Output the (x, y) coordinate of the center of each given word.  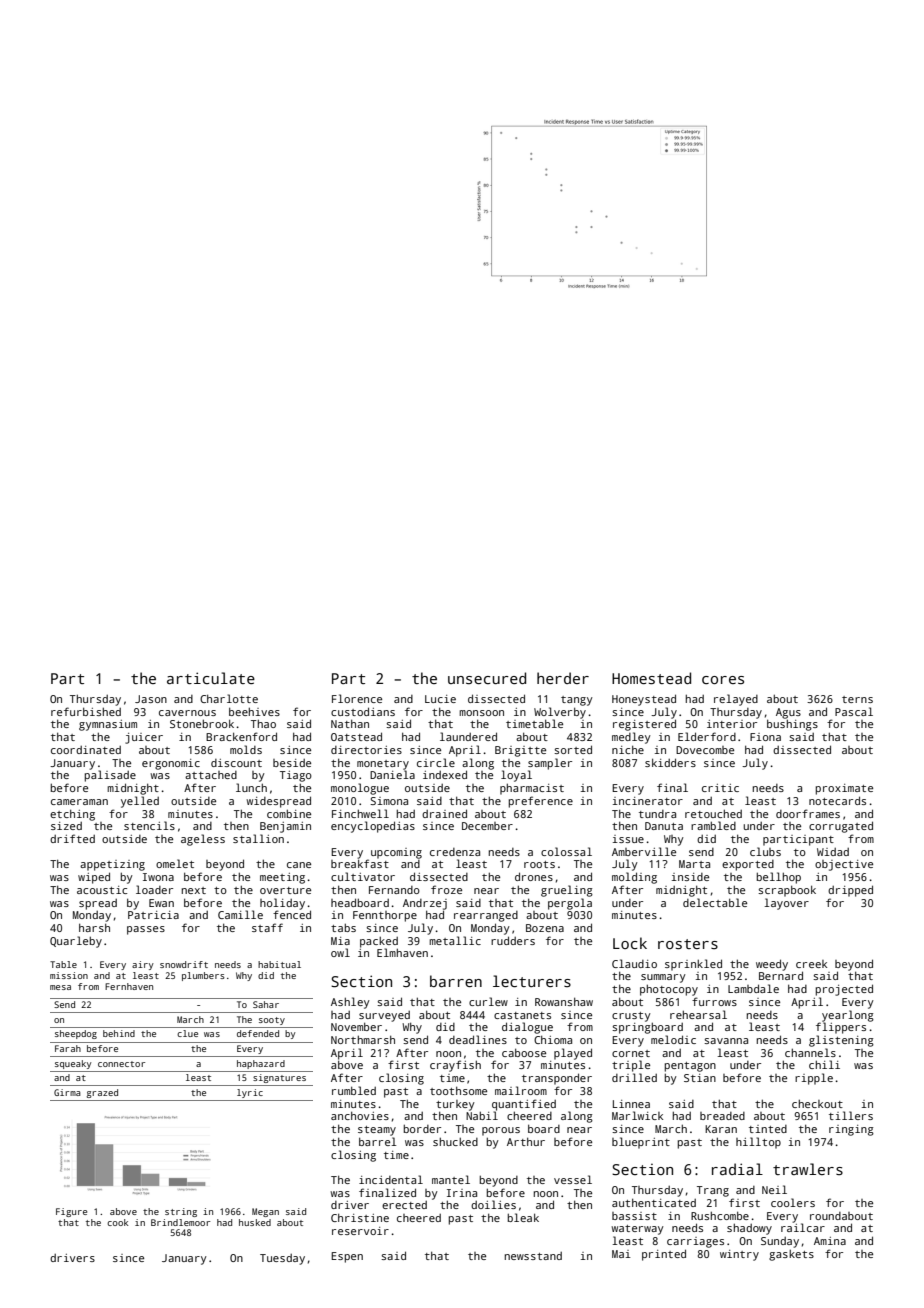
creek (811, 964)
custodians (363, 711)
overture (285, 890)
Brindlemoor (181, 1222)
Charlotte (229, 698)
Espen (347, 1257)
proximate (844, 789)
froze (446, 889)
